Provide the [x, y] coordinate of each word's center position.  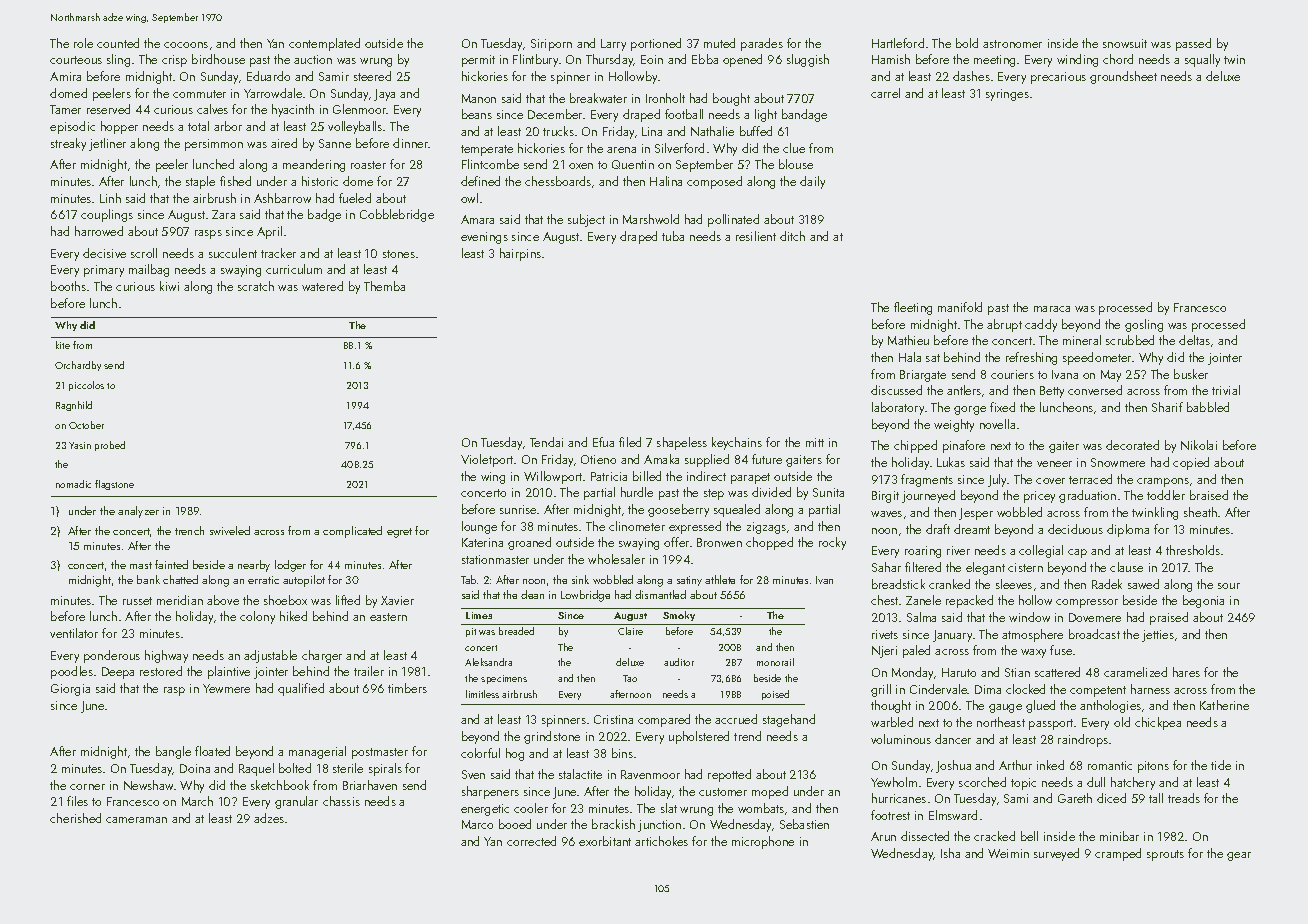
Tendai [546, 442]
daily [812, 182]
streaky [68, 144]
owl [469, 198]
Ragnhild [74, 406]
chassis [341, 801]
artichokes [661, 841]
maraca [1052, 309]
